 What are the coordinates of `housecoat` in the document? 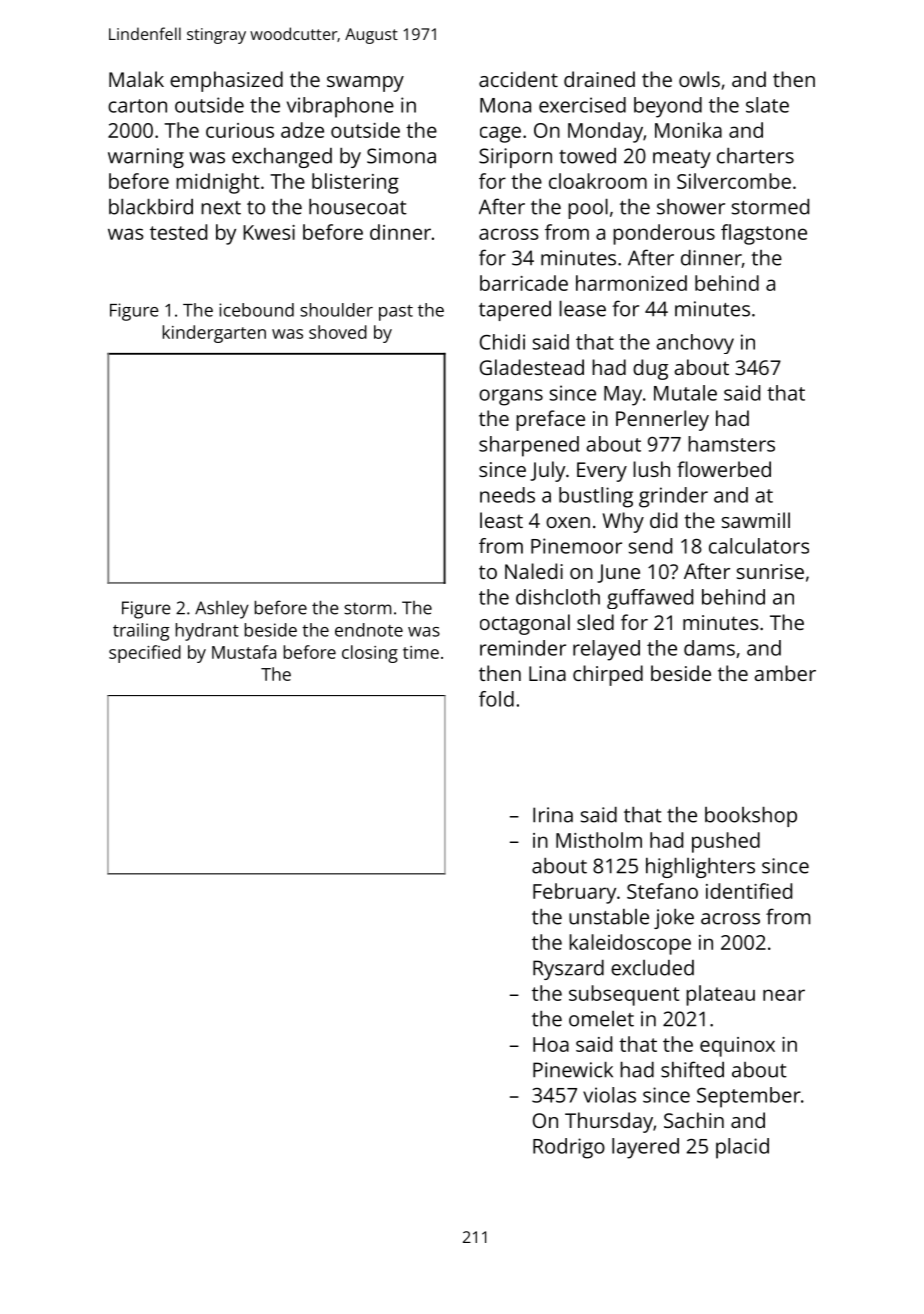 It's located at (358, 207).
